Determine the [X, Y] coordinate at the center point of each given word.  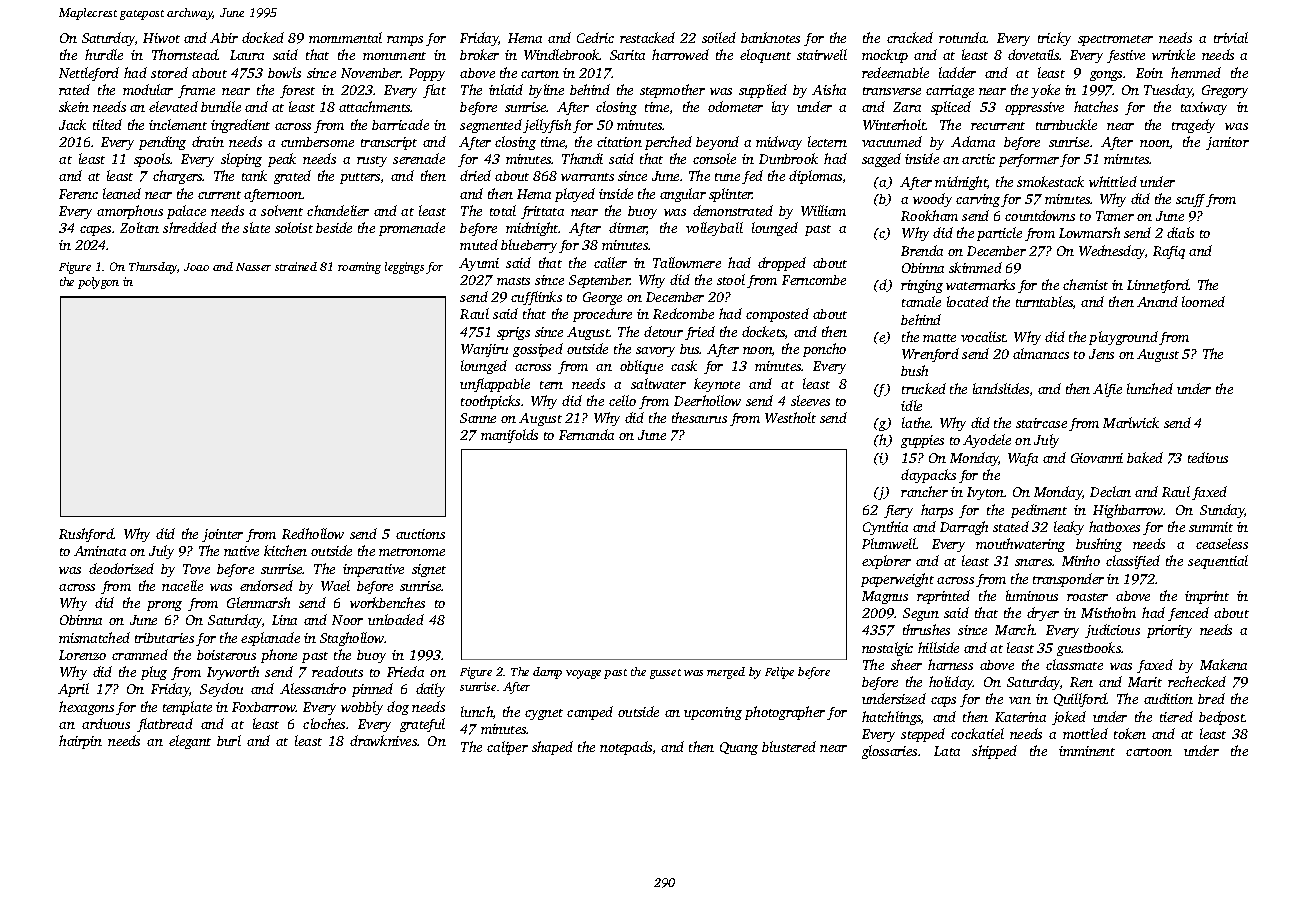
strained [296, 266]
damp [547, 673]
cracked [910, 37]
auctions [420, 534]
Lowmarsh [1089, 232]
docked [263, 37]
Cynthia [885, 528]
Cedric [595, 37]
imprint [1207, 597]
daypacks [928, 476]
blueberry [529, 246]
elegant [190, 742]
